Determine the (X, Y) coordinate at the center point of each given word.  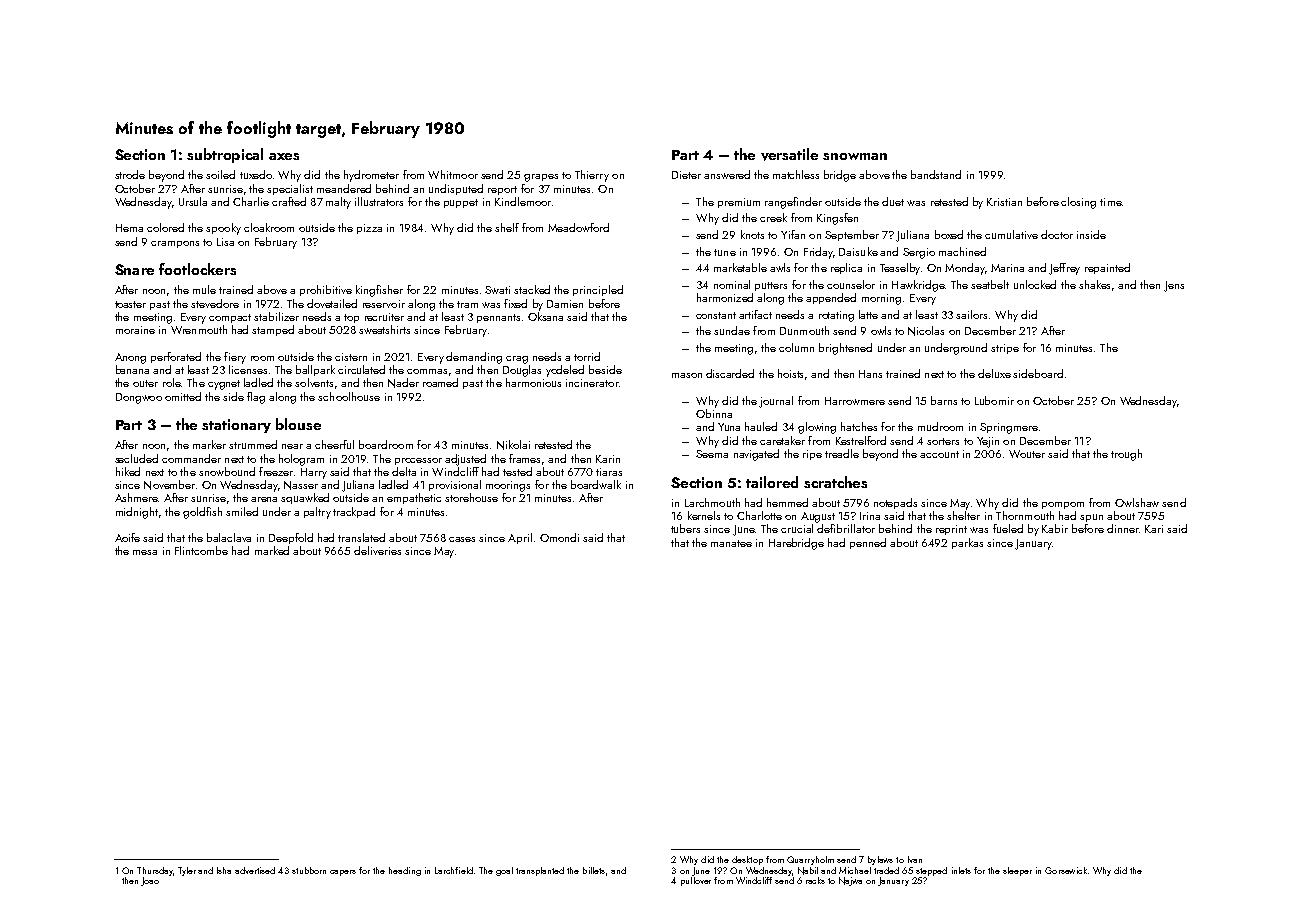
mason (687, 375)
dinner (1123, 528)
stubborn (309, 870)
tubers (685, 528)
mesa (145, 552)
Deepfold (291, 538)
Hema (129, 228)
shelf (507, 227)
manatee (731, 543)
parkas (967, 543)
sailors (971, 314)
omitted (183, 396)
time (1111, 202)
